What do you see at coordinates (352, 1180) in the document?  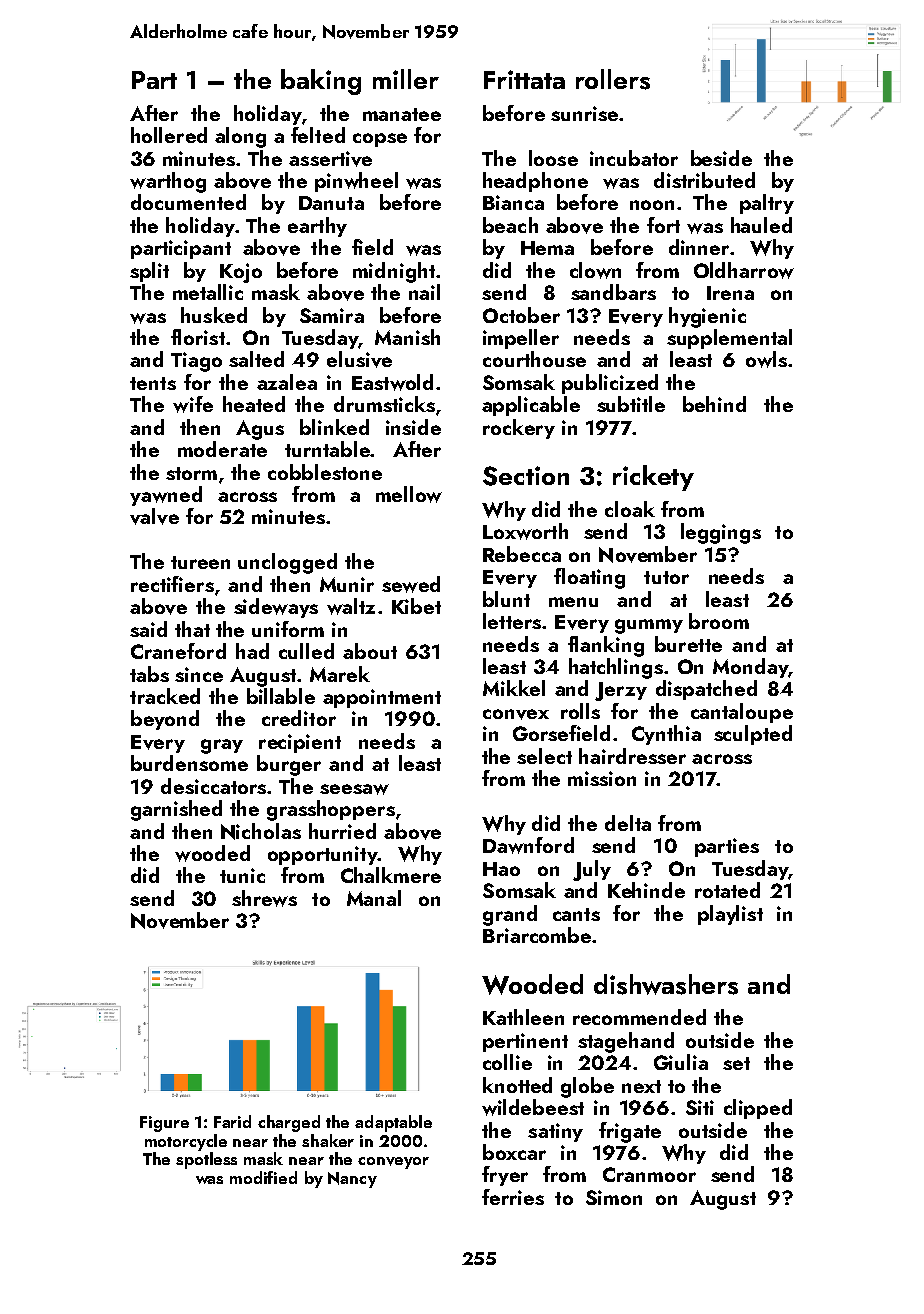 I see `Nancy` at bounding box center [352, 1180].
